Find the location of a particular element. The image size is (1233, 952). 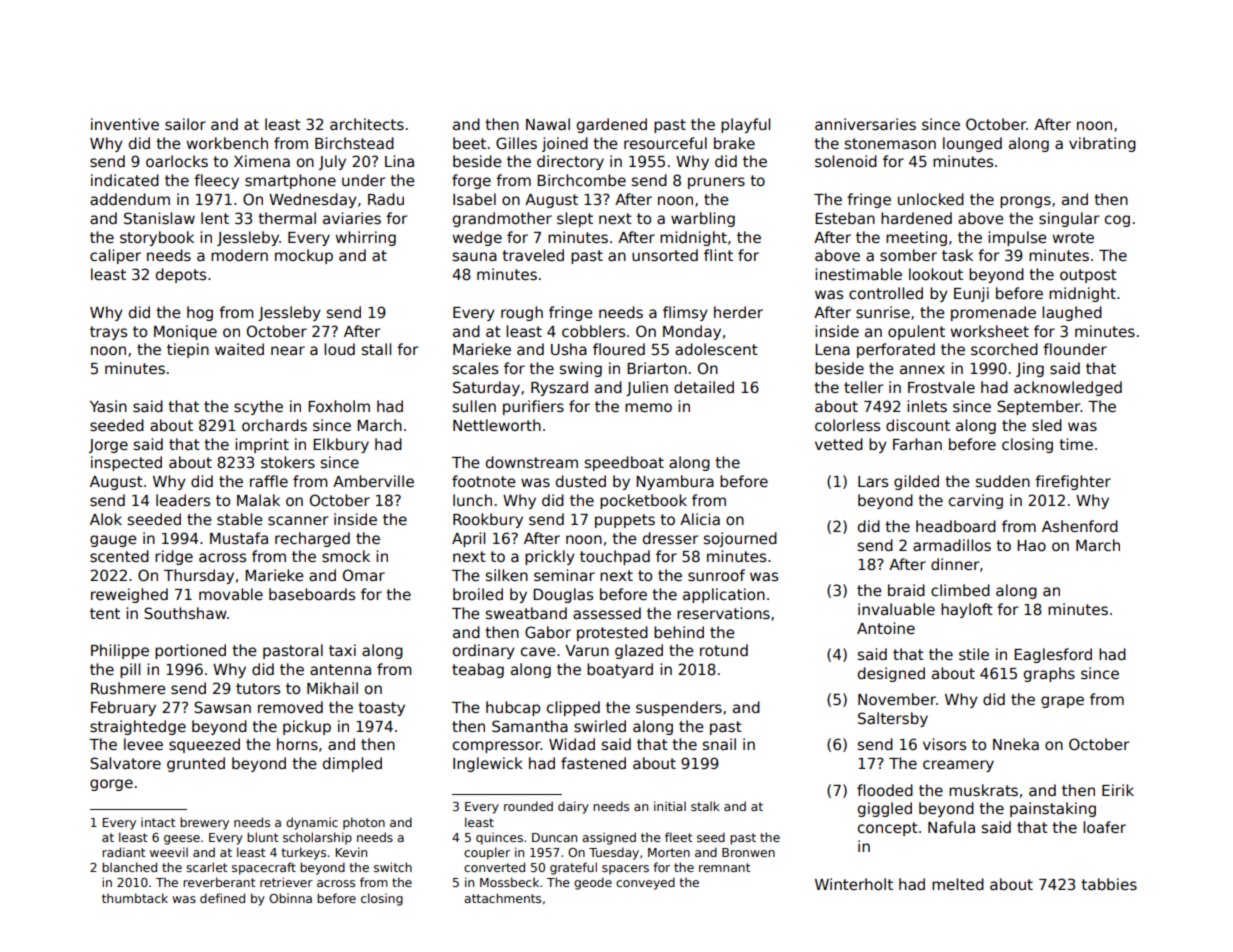

downstream is located at coordinates (532, 462).
